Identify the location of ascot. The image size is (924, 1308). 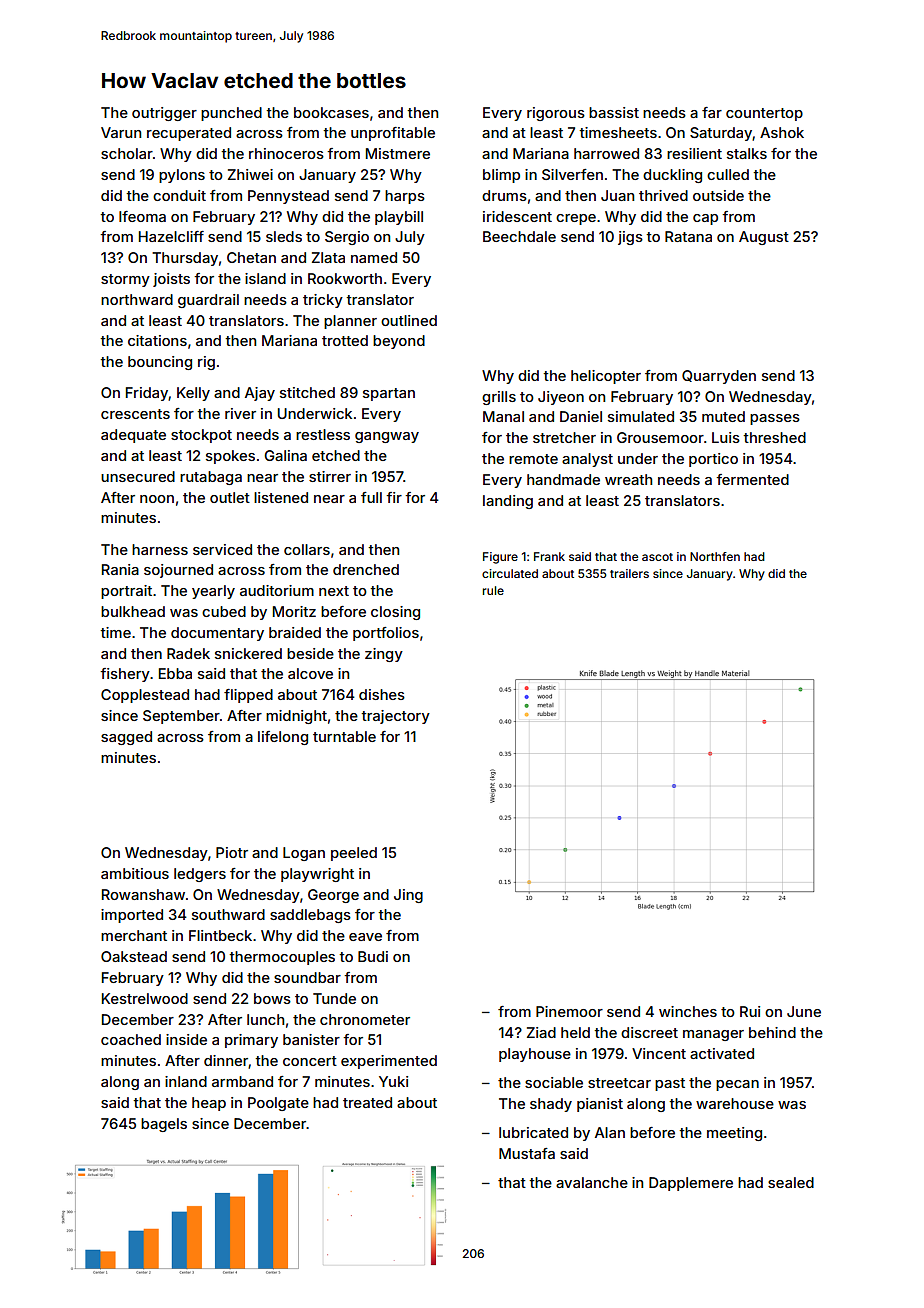
(657, 557).
